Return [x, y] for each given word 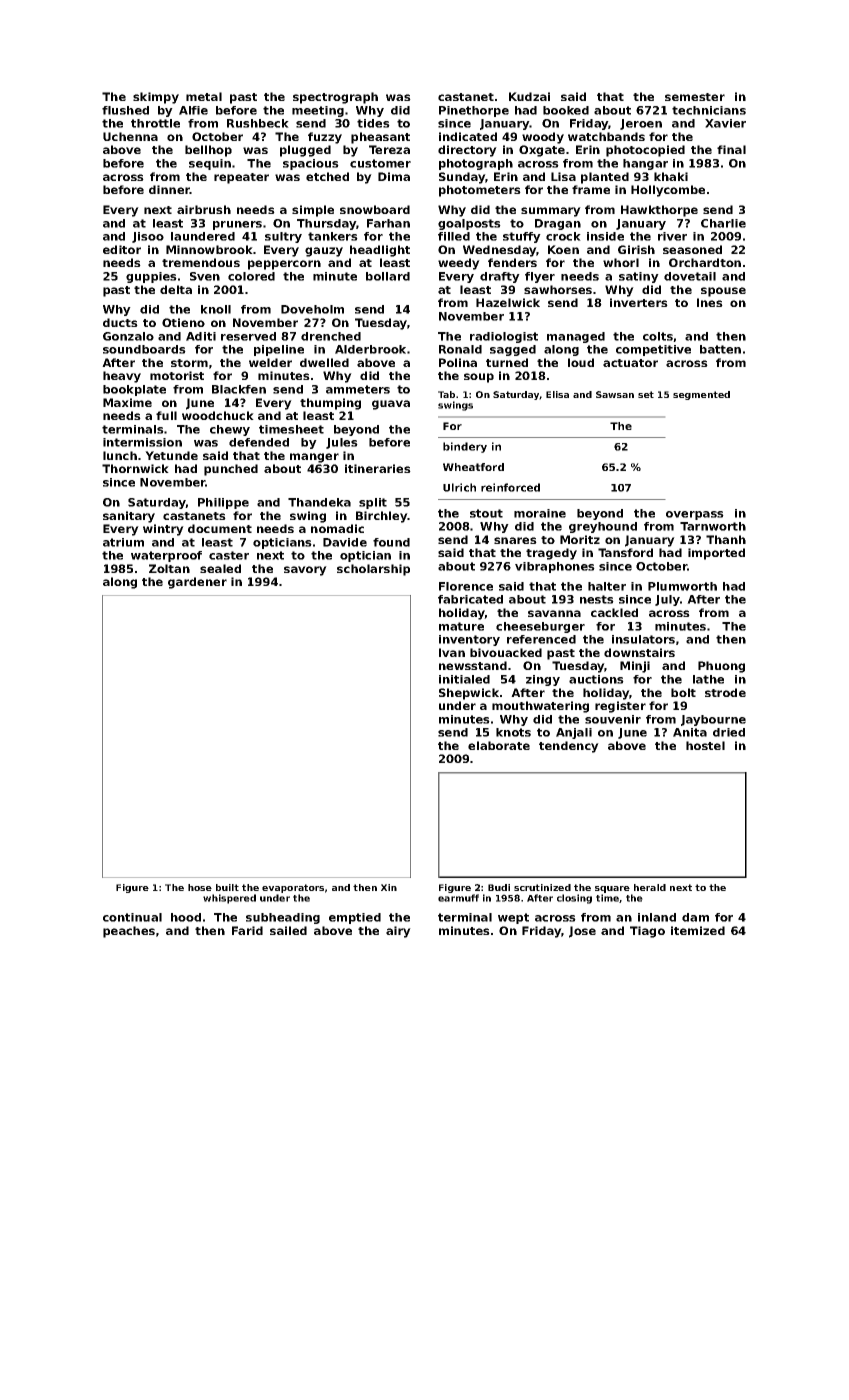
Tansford [625, 552]
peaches [129, 932]
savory [305, 571]
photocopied [645, 151]
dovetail [690, 276]
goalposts [469, 224]
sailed [288, 930]
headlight [380, 251]
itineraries [378, 468]
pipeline [279, 350]
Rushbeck [258, 123]
